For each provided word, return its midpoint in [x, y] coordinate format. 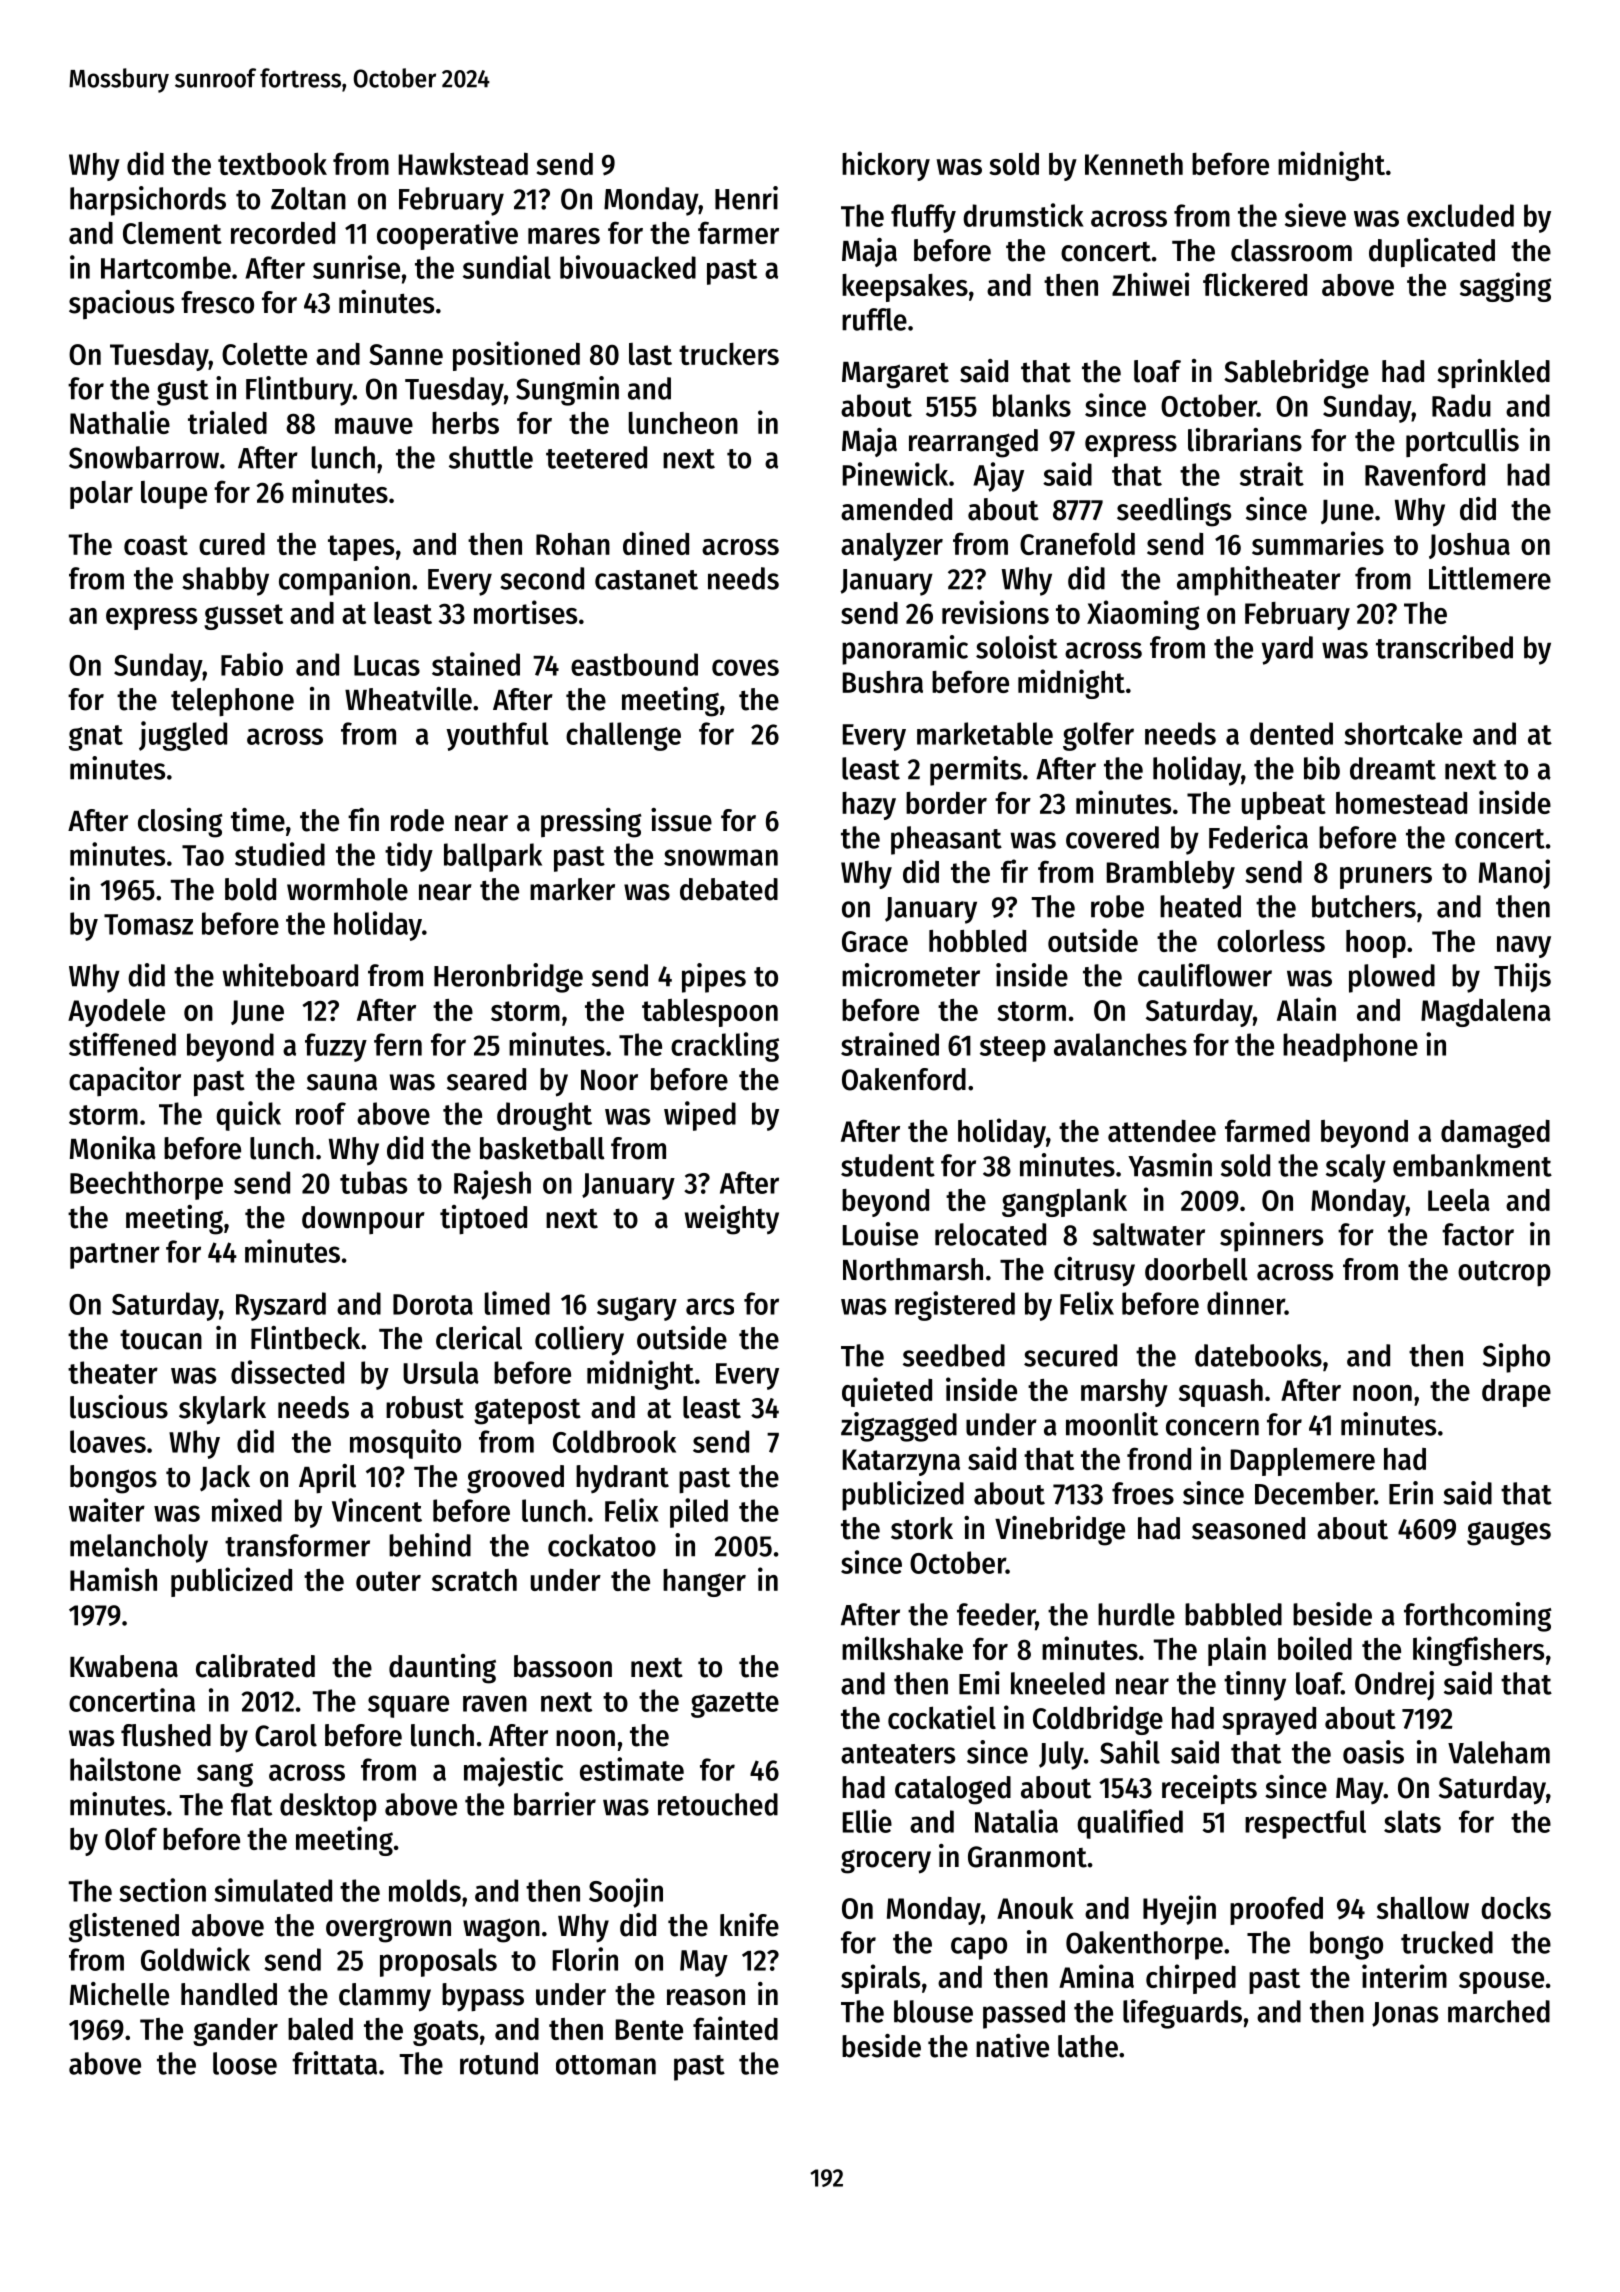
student [888, 1165]
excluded [1460, 215]
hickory [886, 166]
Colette [264, 354]
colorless [1271, 941]
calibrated [255, 1666]
